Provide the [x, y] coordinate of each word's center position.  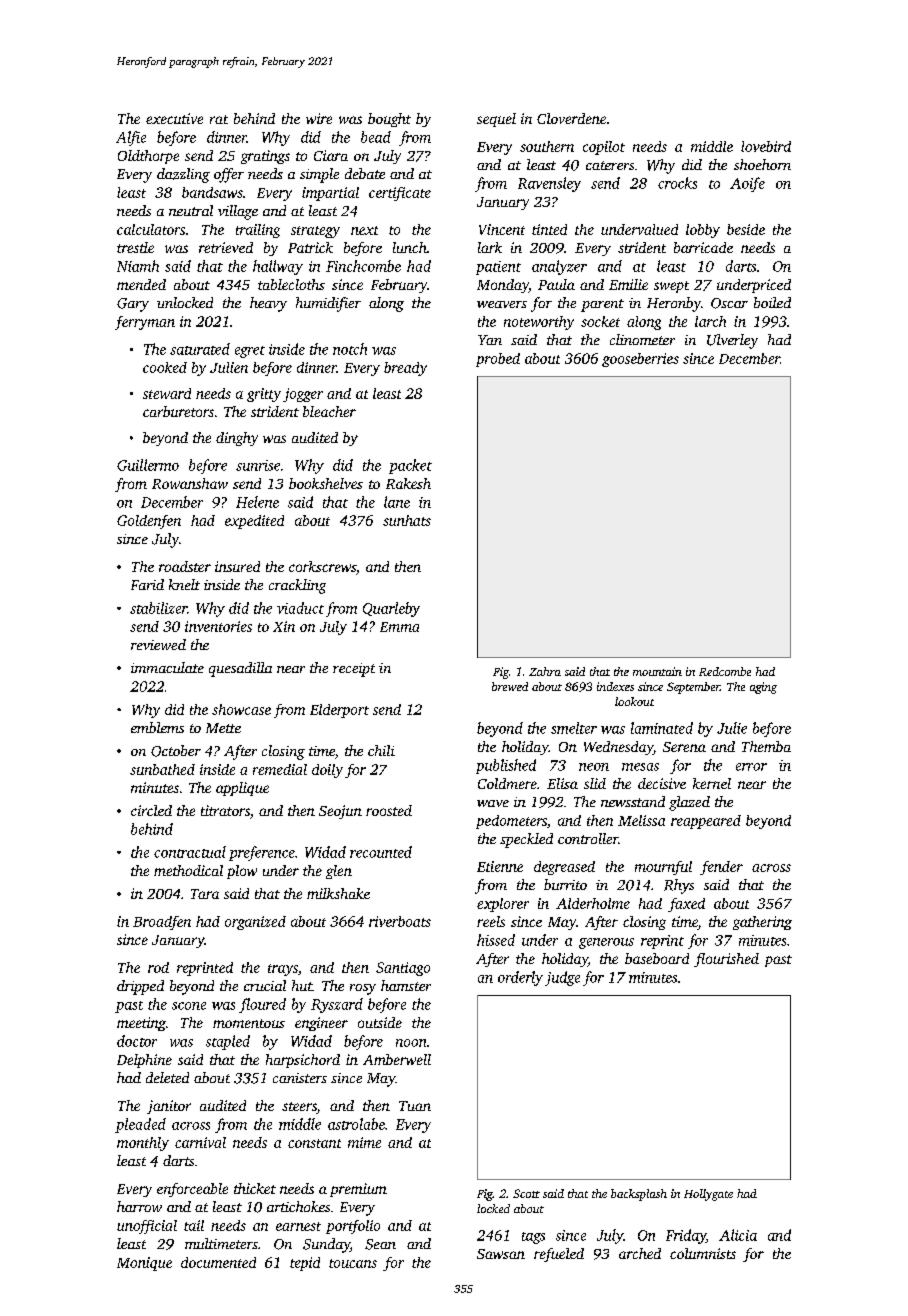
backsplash [639, 1195]
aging [763, 688]
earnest [298, 1226]
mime [364, 1142]
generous [606, 943]
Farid [147, 584]
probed [498, 360]
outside [380, 1022]
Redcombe [725, 671]
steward [167, 393]
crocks [677, 183]
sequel [496, 120]
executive [174, 118]
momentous [249, 1023]
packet [410, 466]
